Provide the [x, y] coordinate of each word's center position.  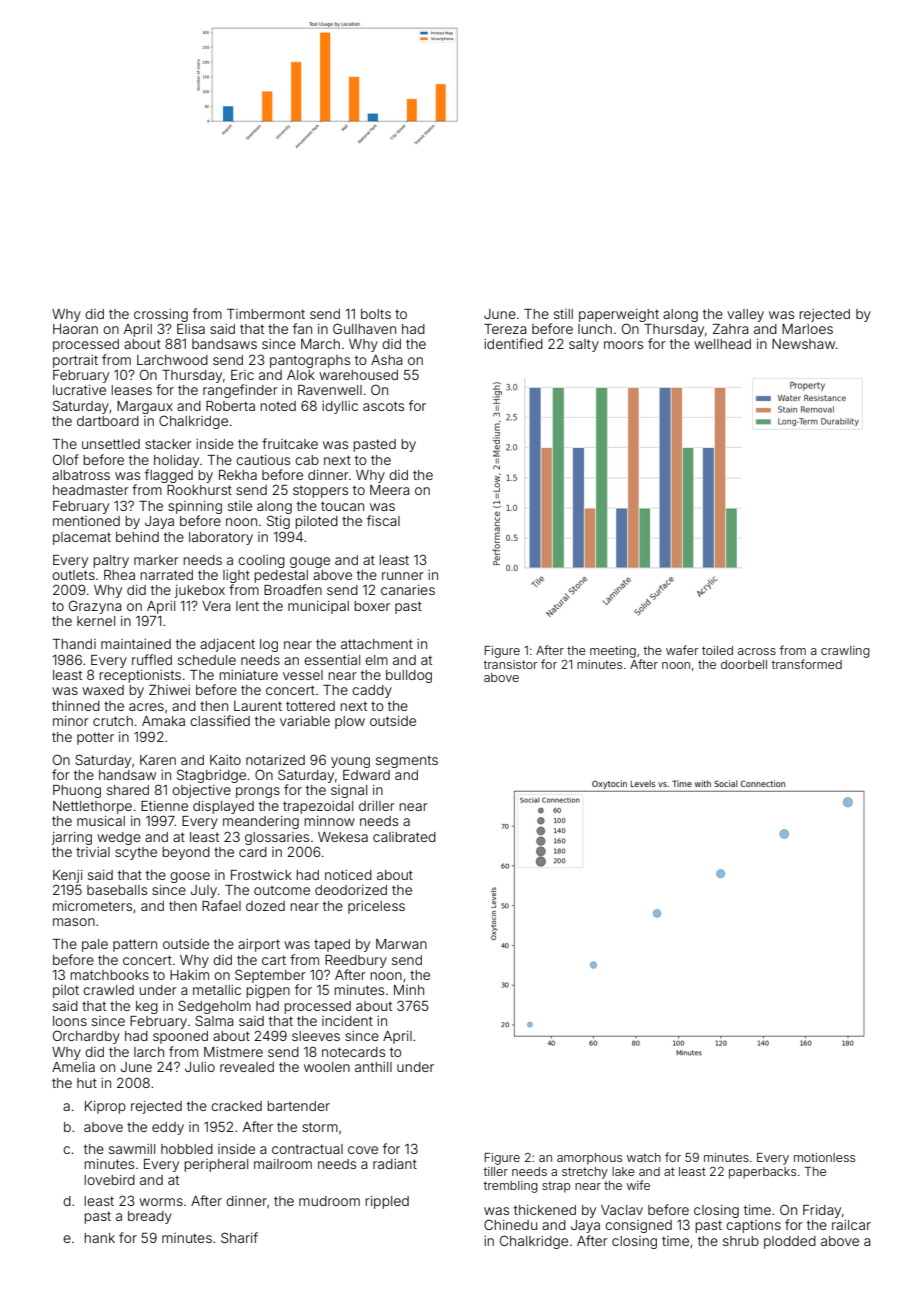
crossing [161, 315]
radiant [395, 1164]
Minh [409, 990]
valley [745, 315]
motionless [824, 1157]
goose [190, 877]
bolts [376, 314]
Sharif [239, 1237]
